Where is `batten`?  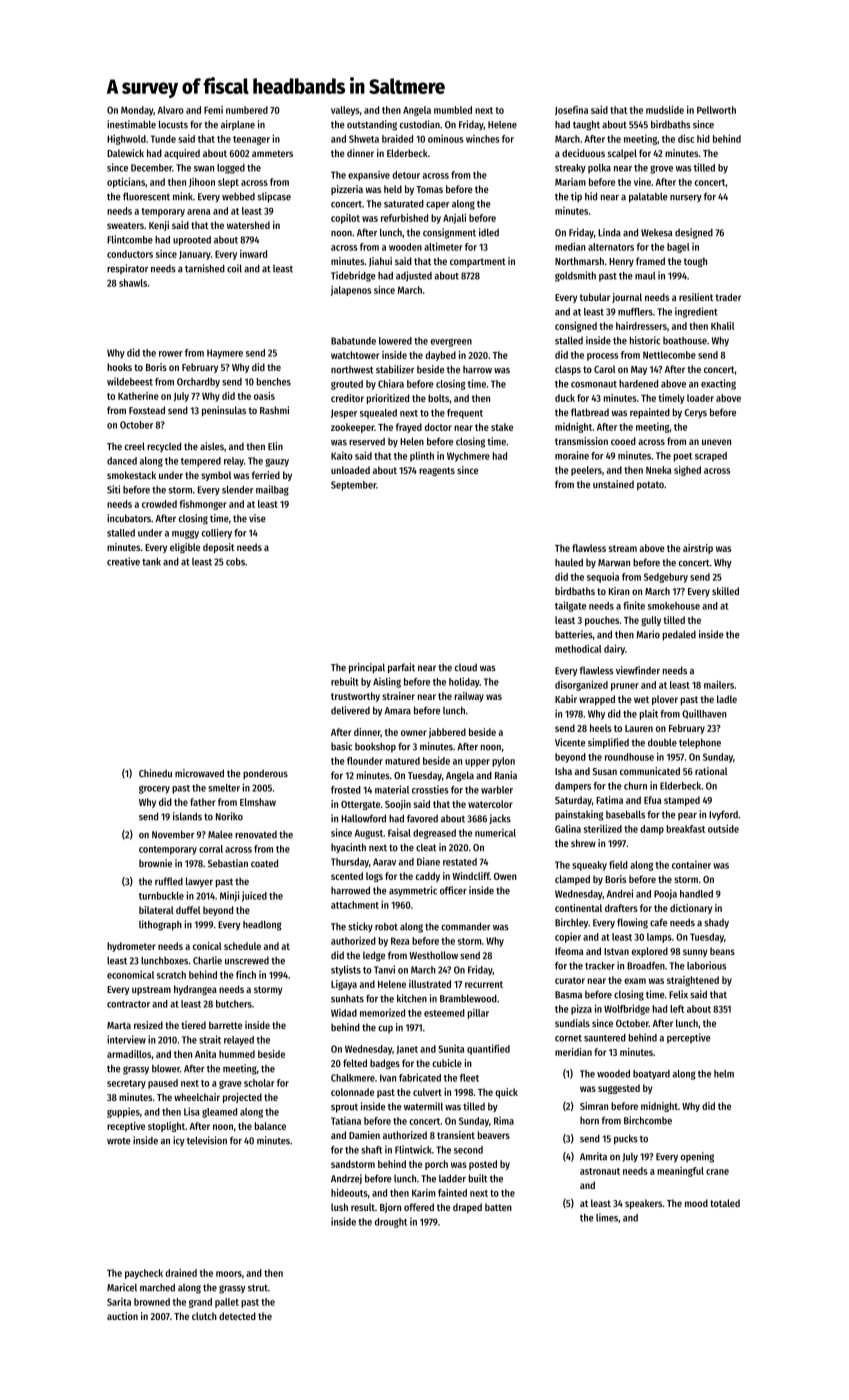 batten is located at coordinates (498, 1207).
